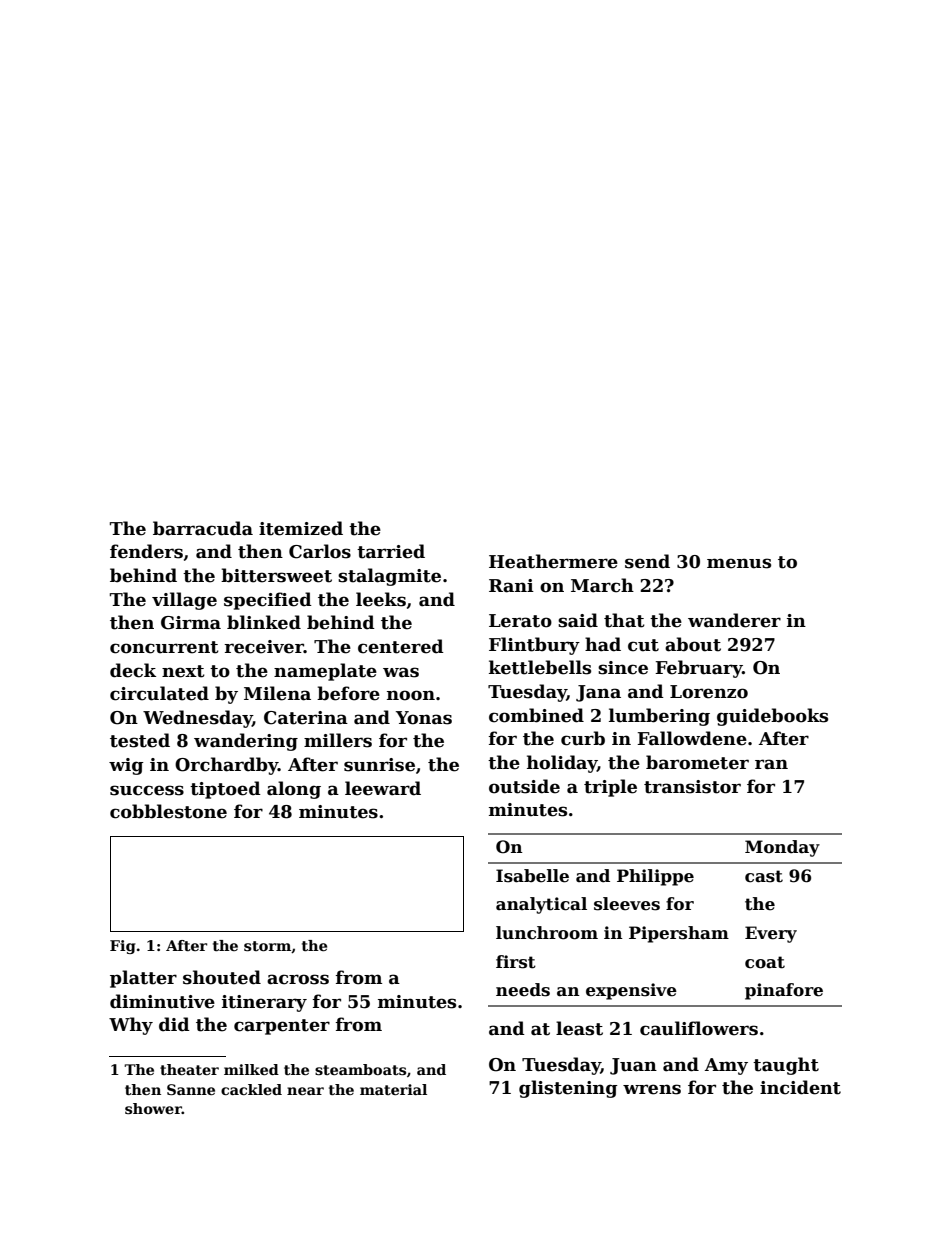 The width and height of the document is (952, 1233). Describe the element at coordinates (305, 1091) in the document. I see `near` at that location.
